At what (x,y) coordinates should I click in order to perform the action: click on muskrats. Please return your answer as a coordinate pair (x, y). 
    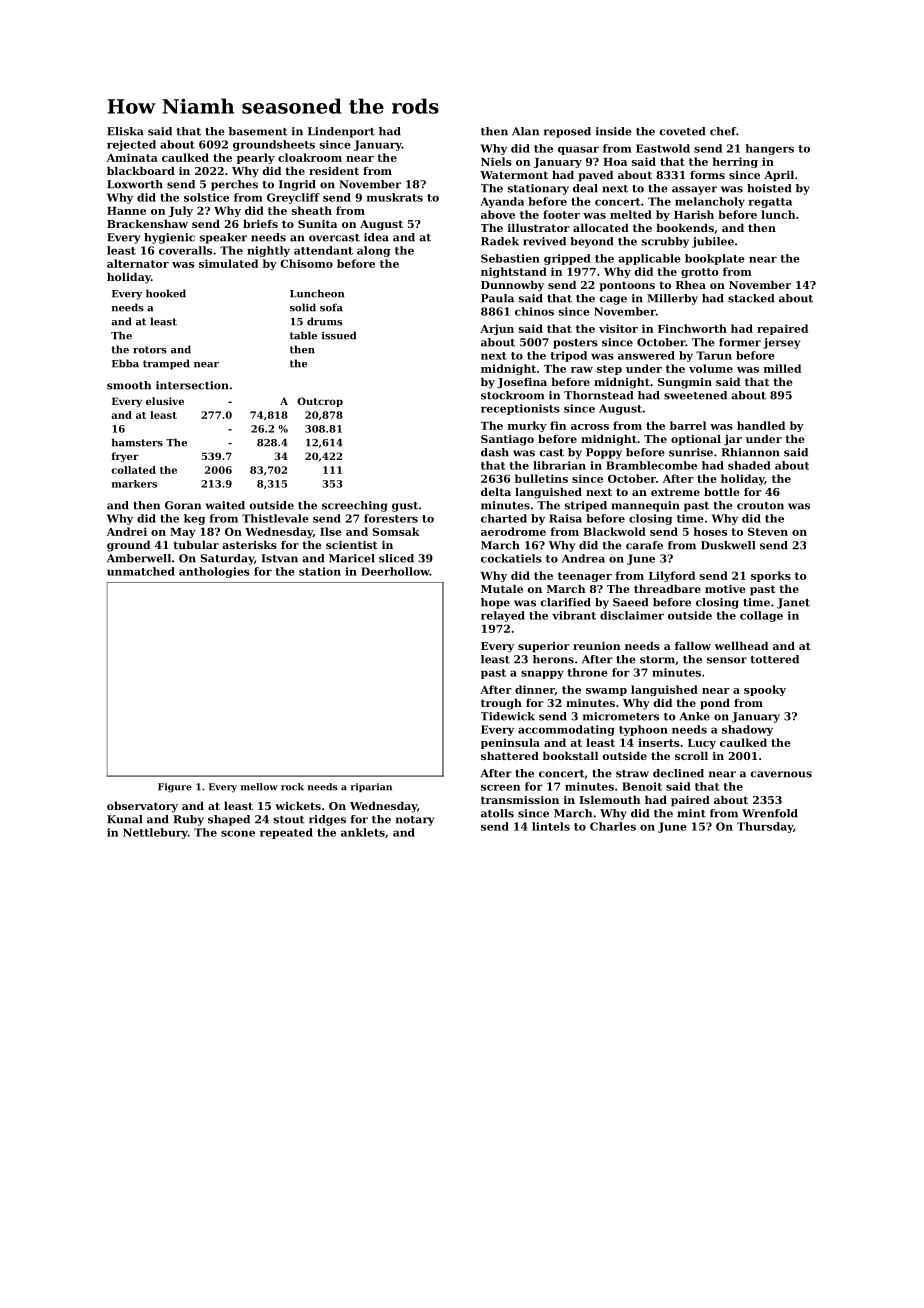
    Looking at the image, I should click on (395, 197).
